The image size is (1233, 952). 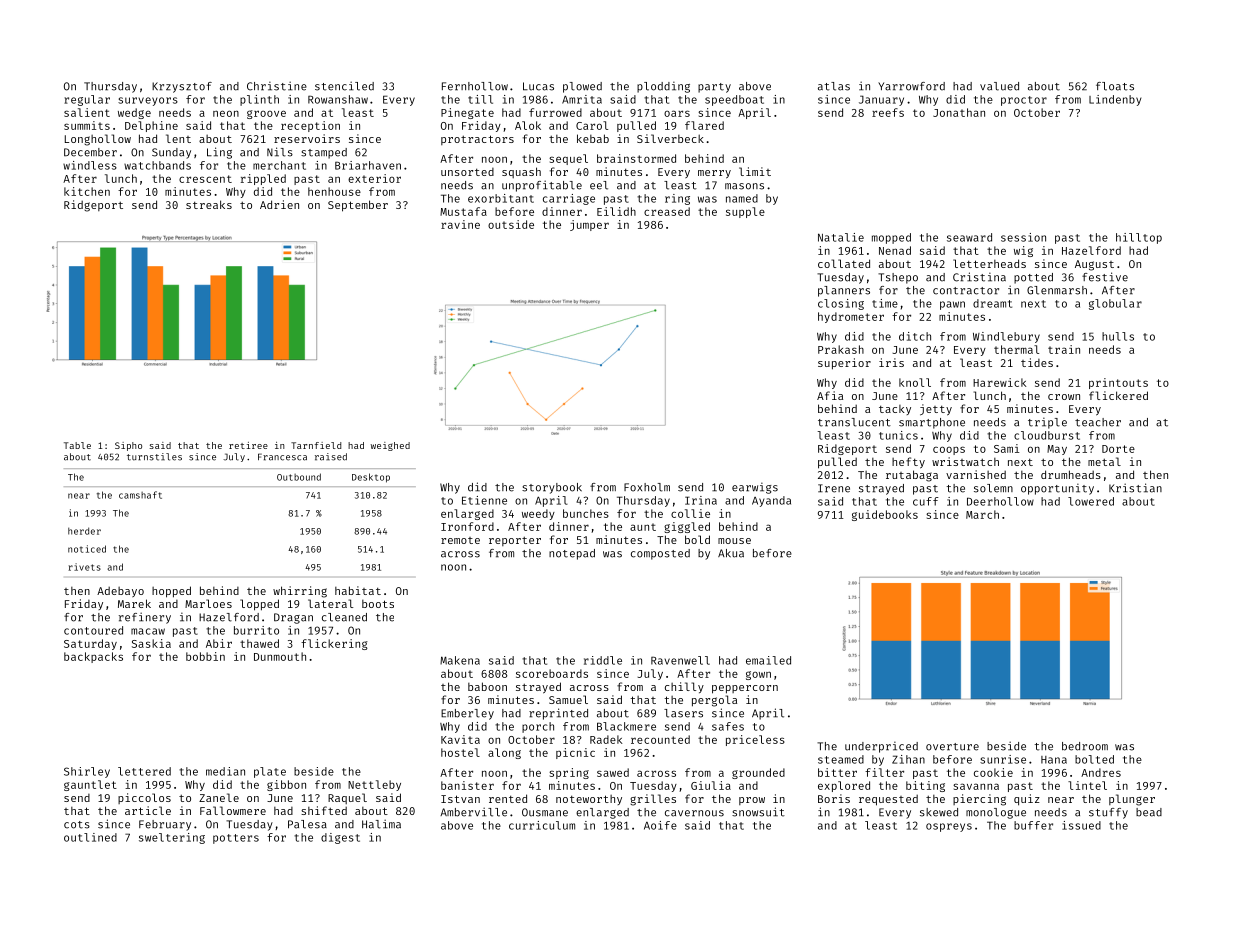 What do you see at coordinates (684, 687) in the image?
I see `chilly` at bounding box center [684, 687].
